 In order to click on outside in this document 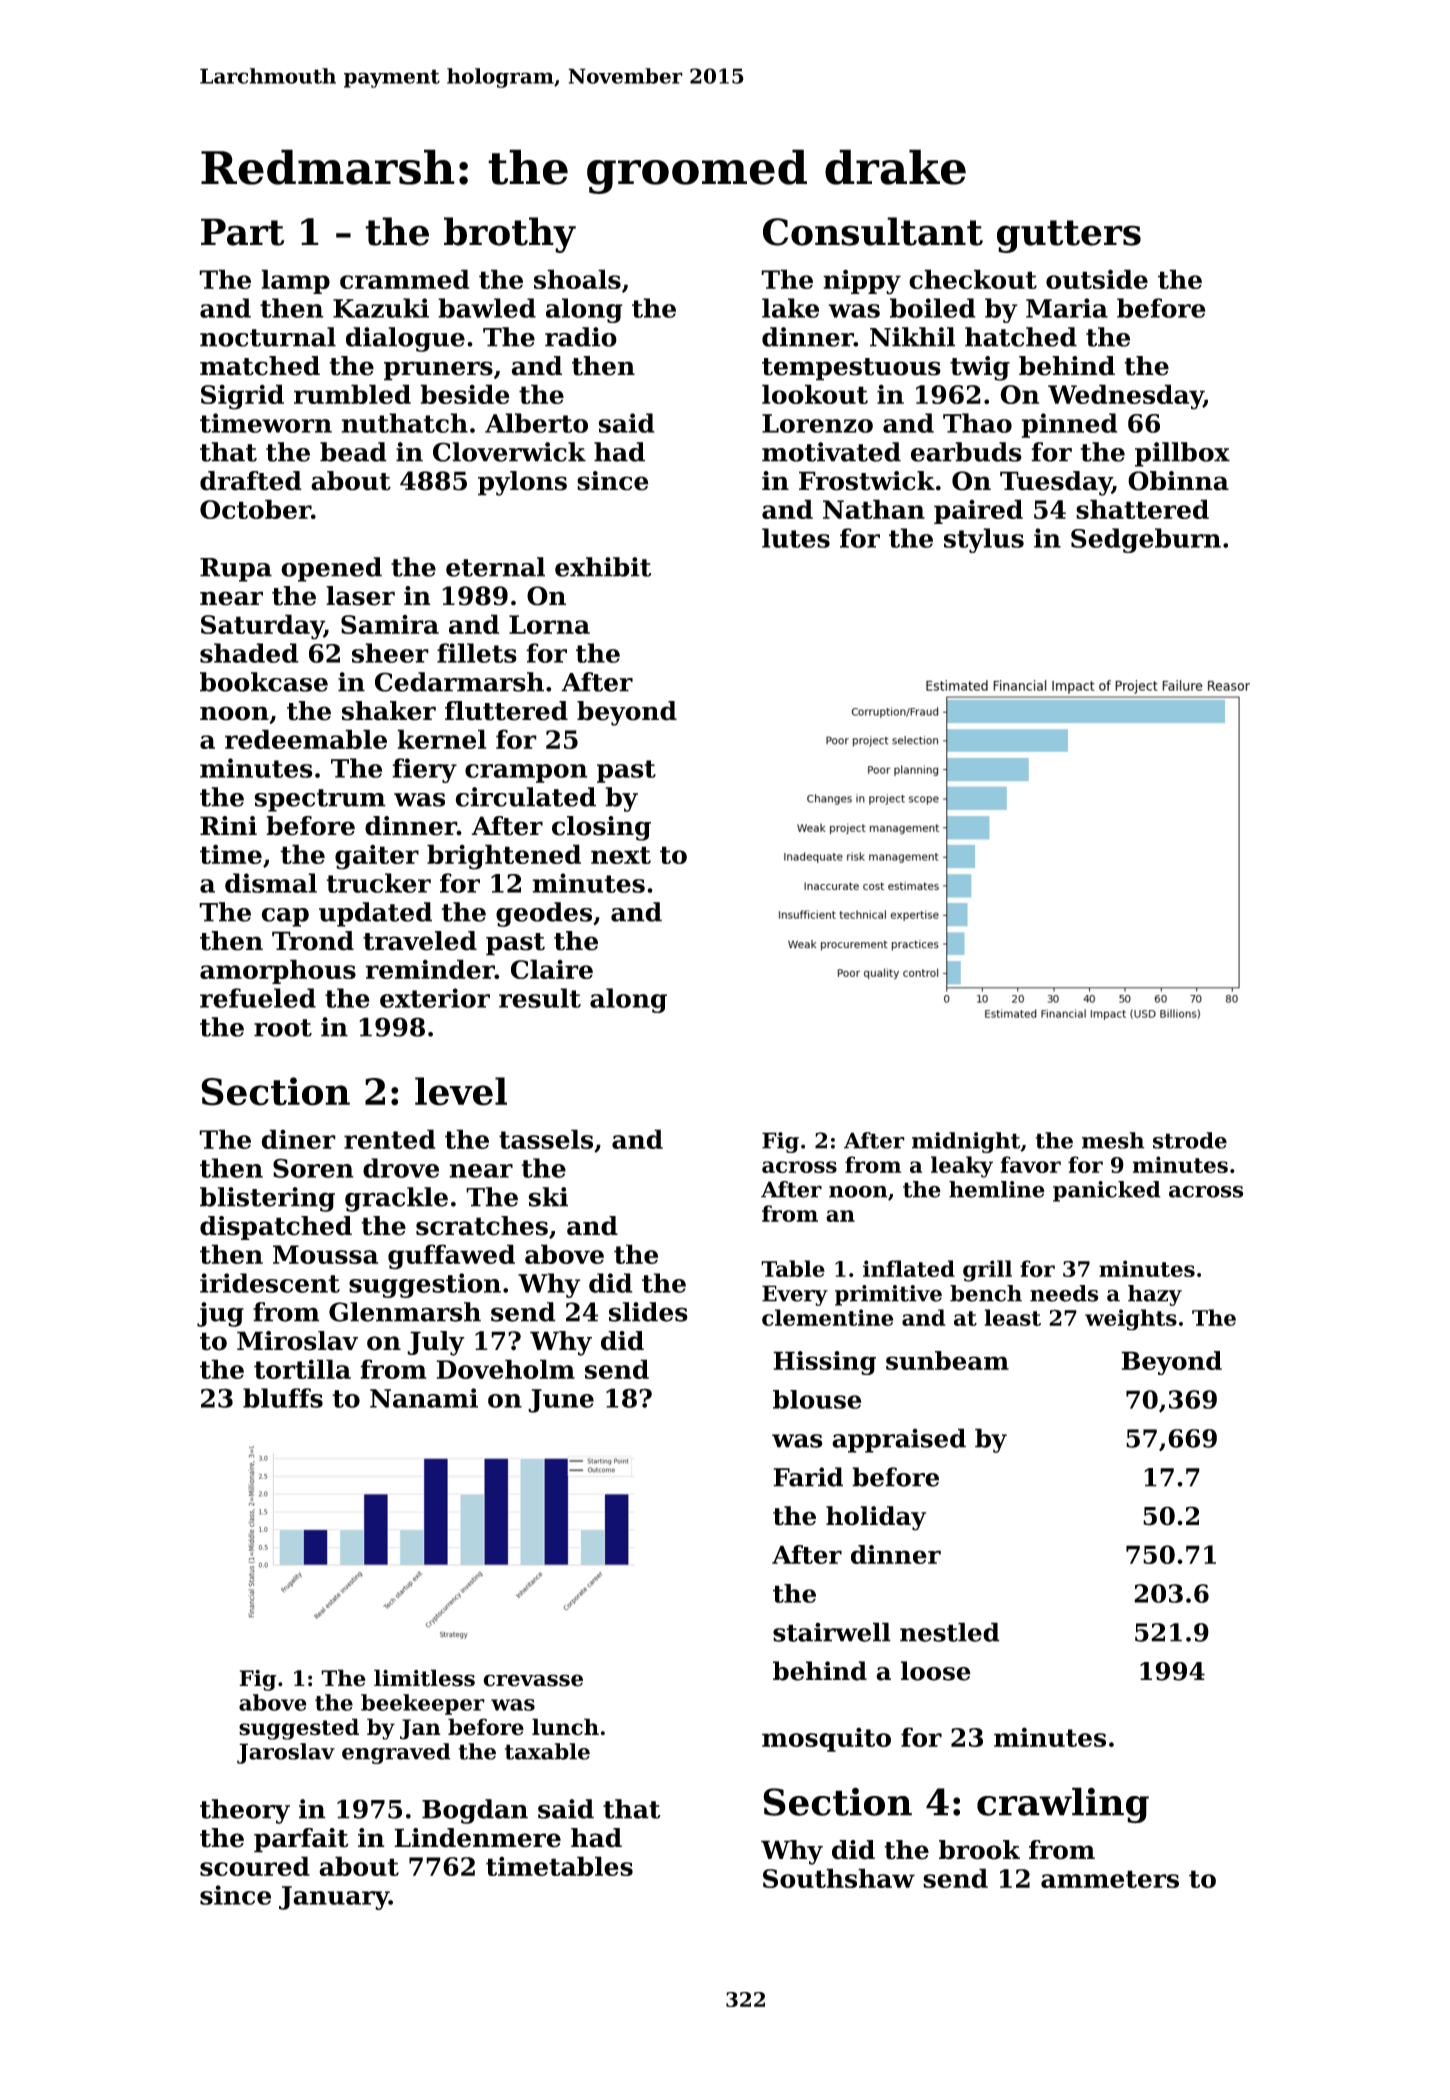, I will do `click(1097, 279)`.
